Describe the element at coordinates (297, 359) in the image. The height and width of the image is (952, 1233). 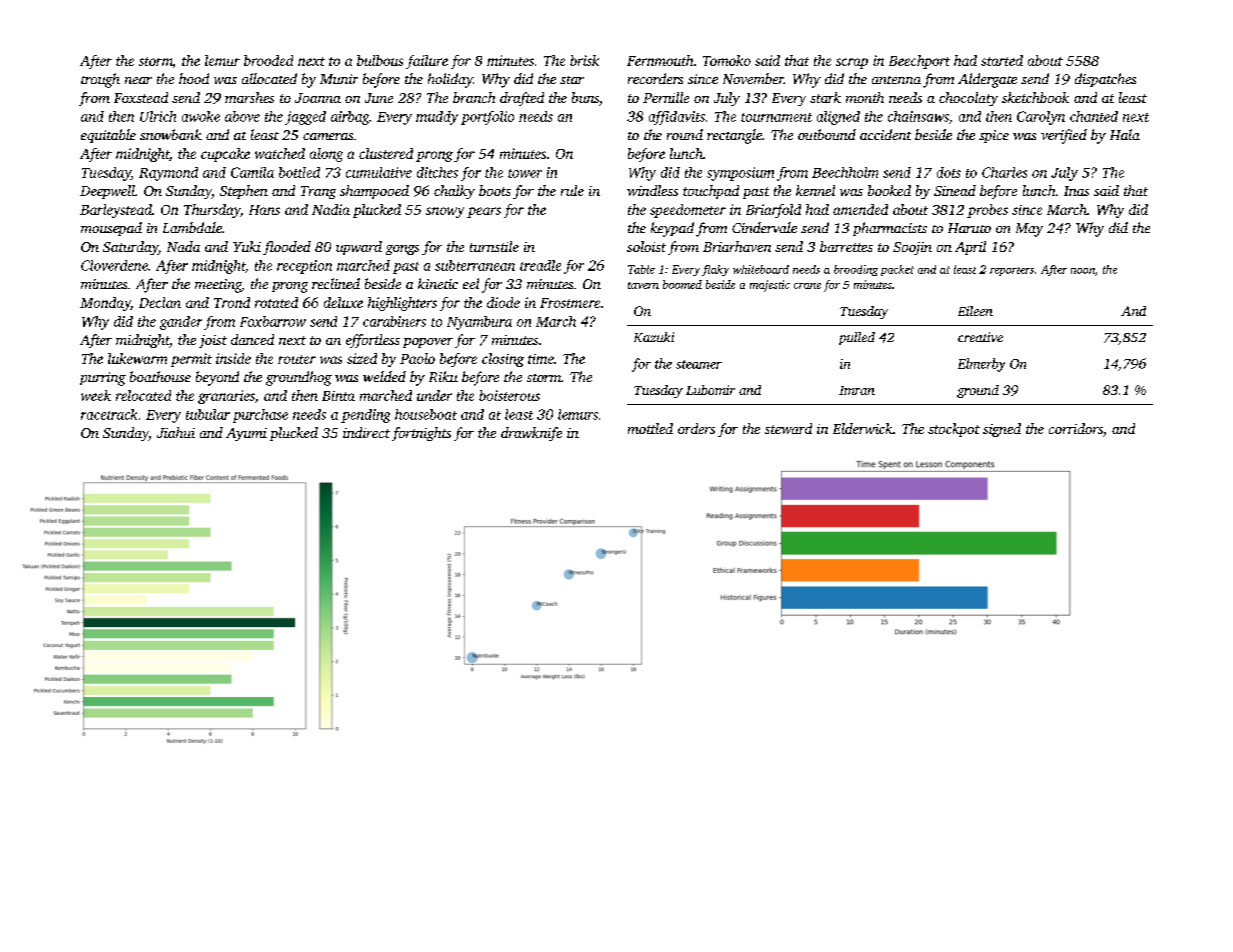
I see `router` at that location.
